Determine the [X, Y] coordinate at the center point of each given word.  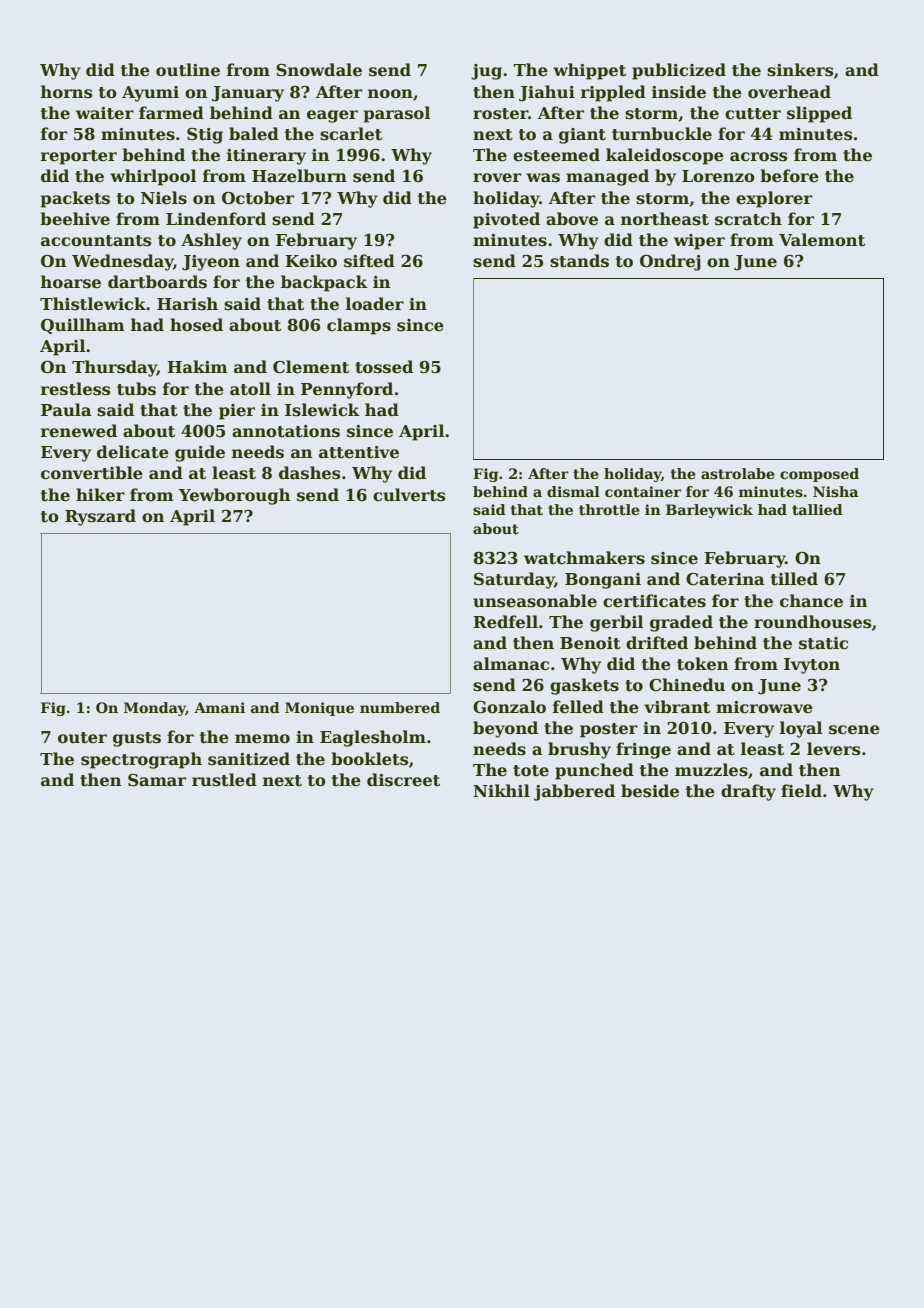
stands [579, 261]
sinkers [800, 70]
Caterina [725, 579]
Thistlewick [93, 304]
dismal [573, 491]
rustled [224, 780]
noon [390, 94]
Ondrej [670, 262]
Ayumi [150, 94]
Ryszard [100, 517]
